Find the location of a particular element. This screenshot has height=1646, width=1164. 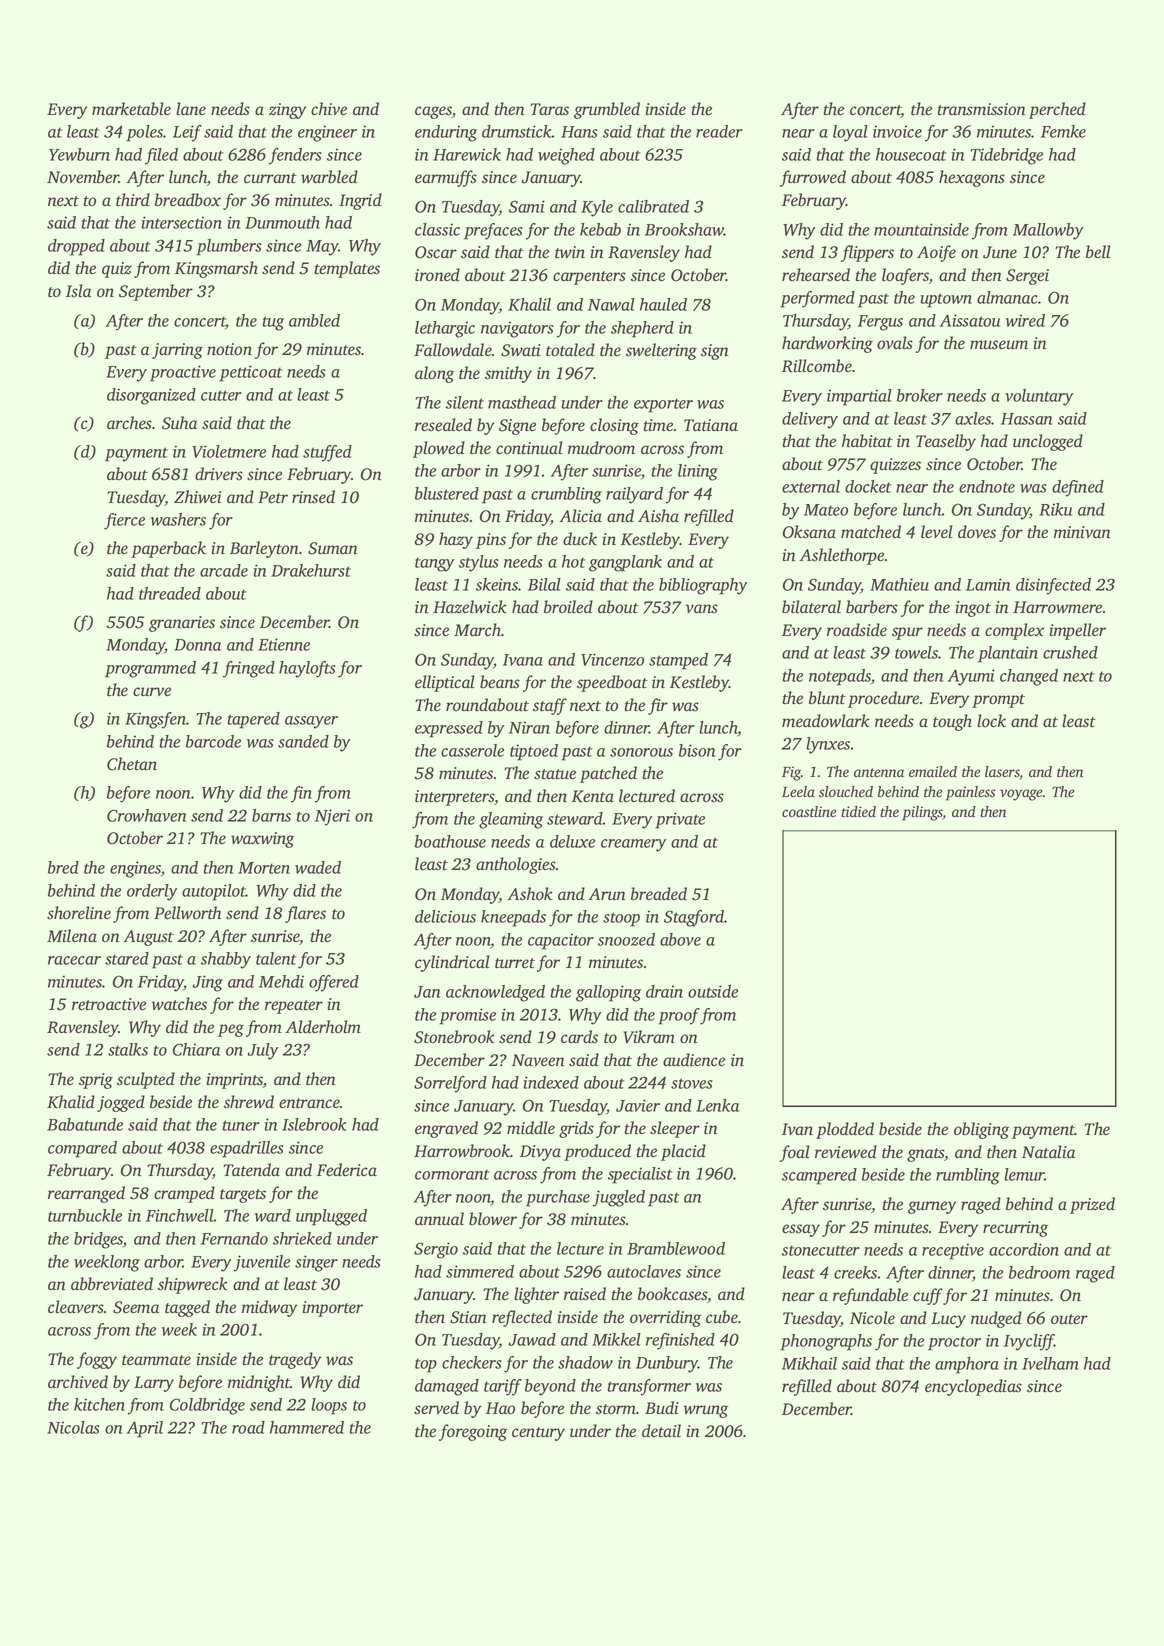

arches is located at coordinates (129, 423).
